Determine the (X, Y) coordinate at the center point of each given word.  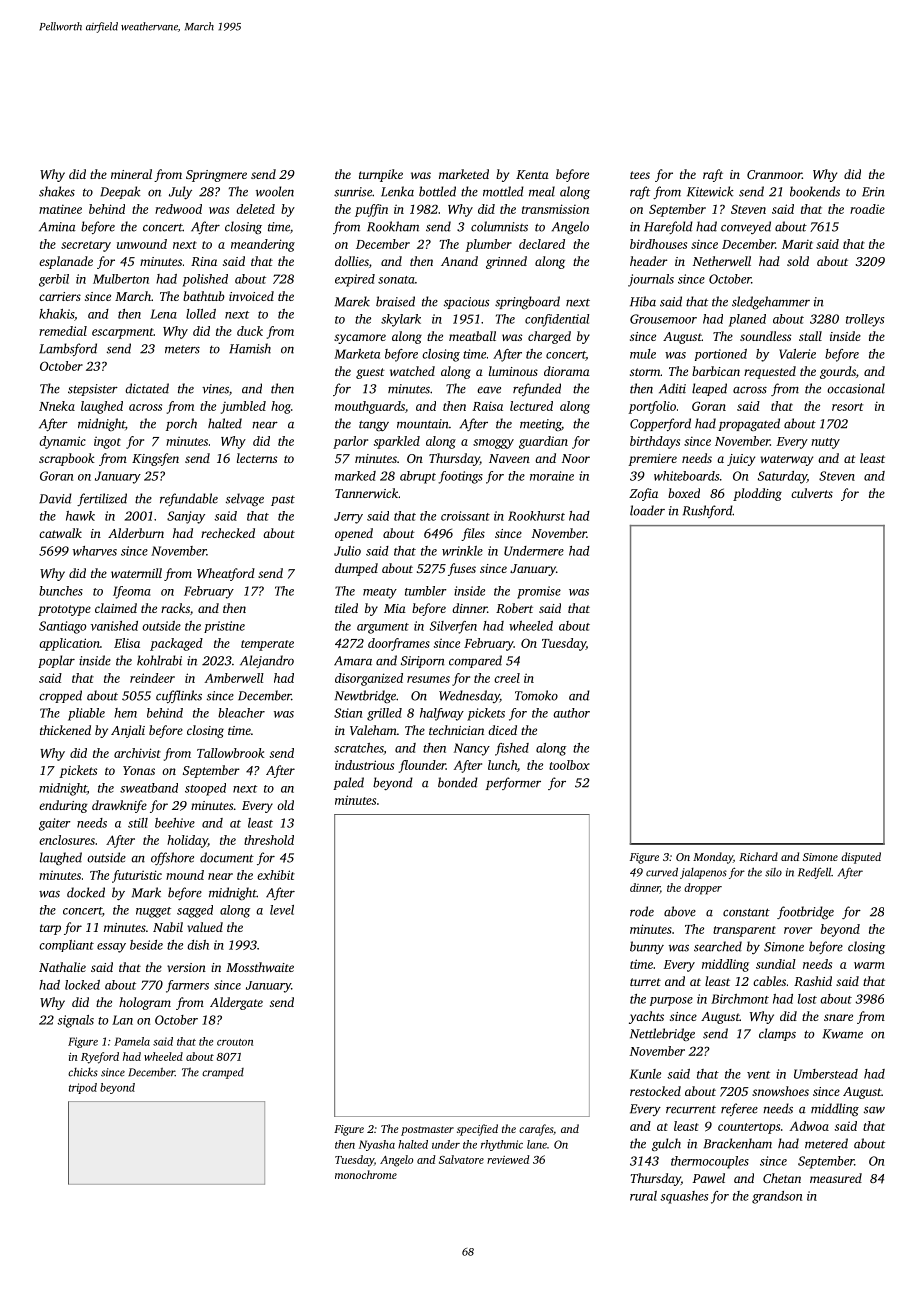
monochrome (366, 1174)
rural (643, 1196)
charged (549, 337)
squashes (684, 1197)
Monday (713, 858)
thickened (65, 730)
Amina (57, 227)
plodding (757, 494)
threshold (269, 840)
